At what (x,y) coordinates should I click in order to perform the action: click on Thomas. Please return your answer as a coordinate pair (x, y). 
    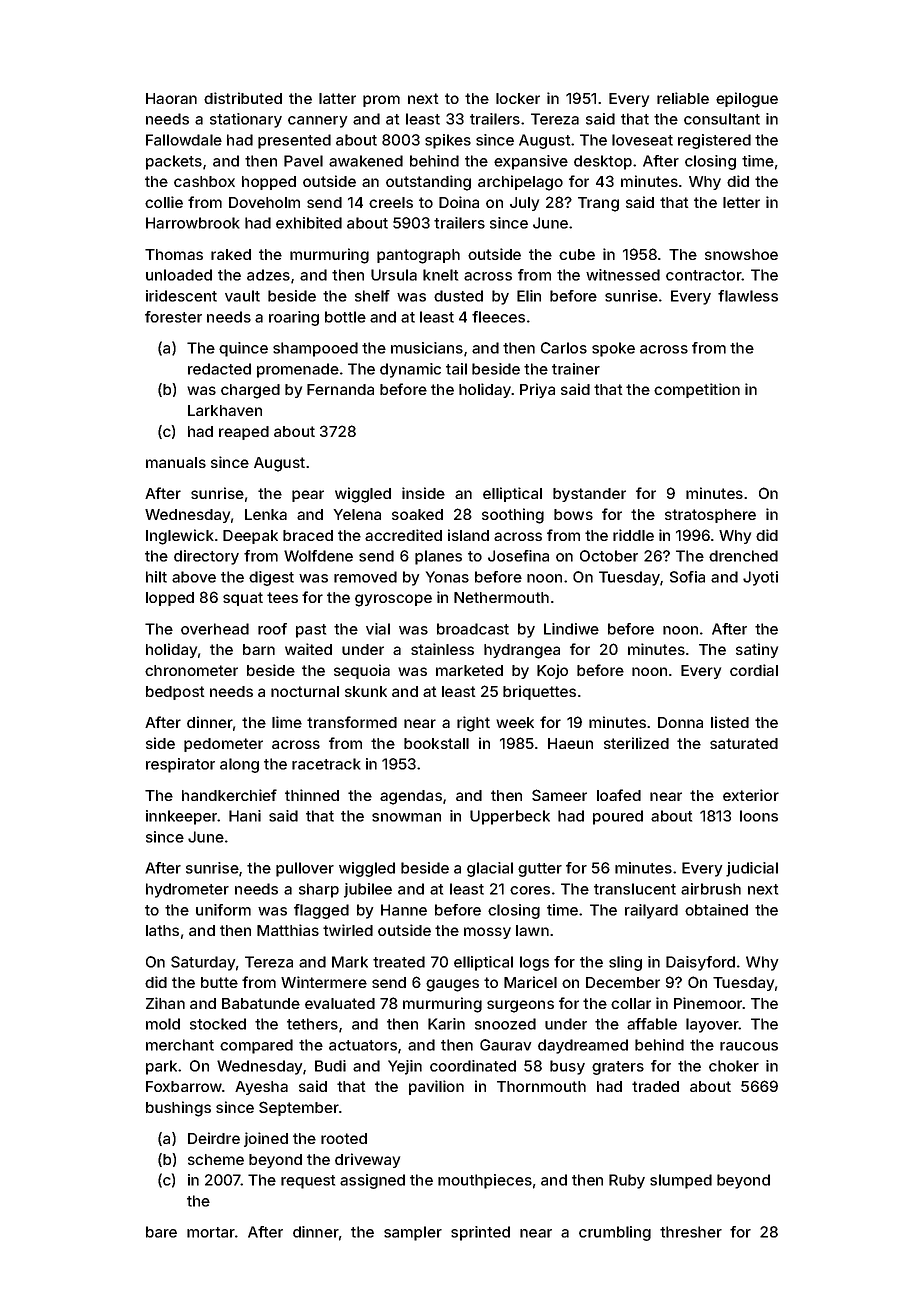
    Looking at the image, I should click on (174, 254).
